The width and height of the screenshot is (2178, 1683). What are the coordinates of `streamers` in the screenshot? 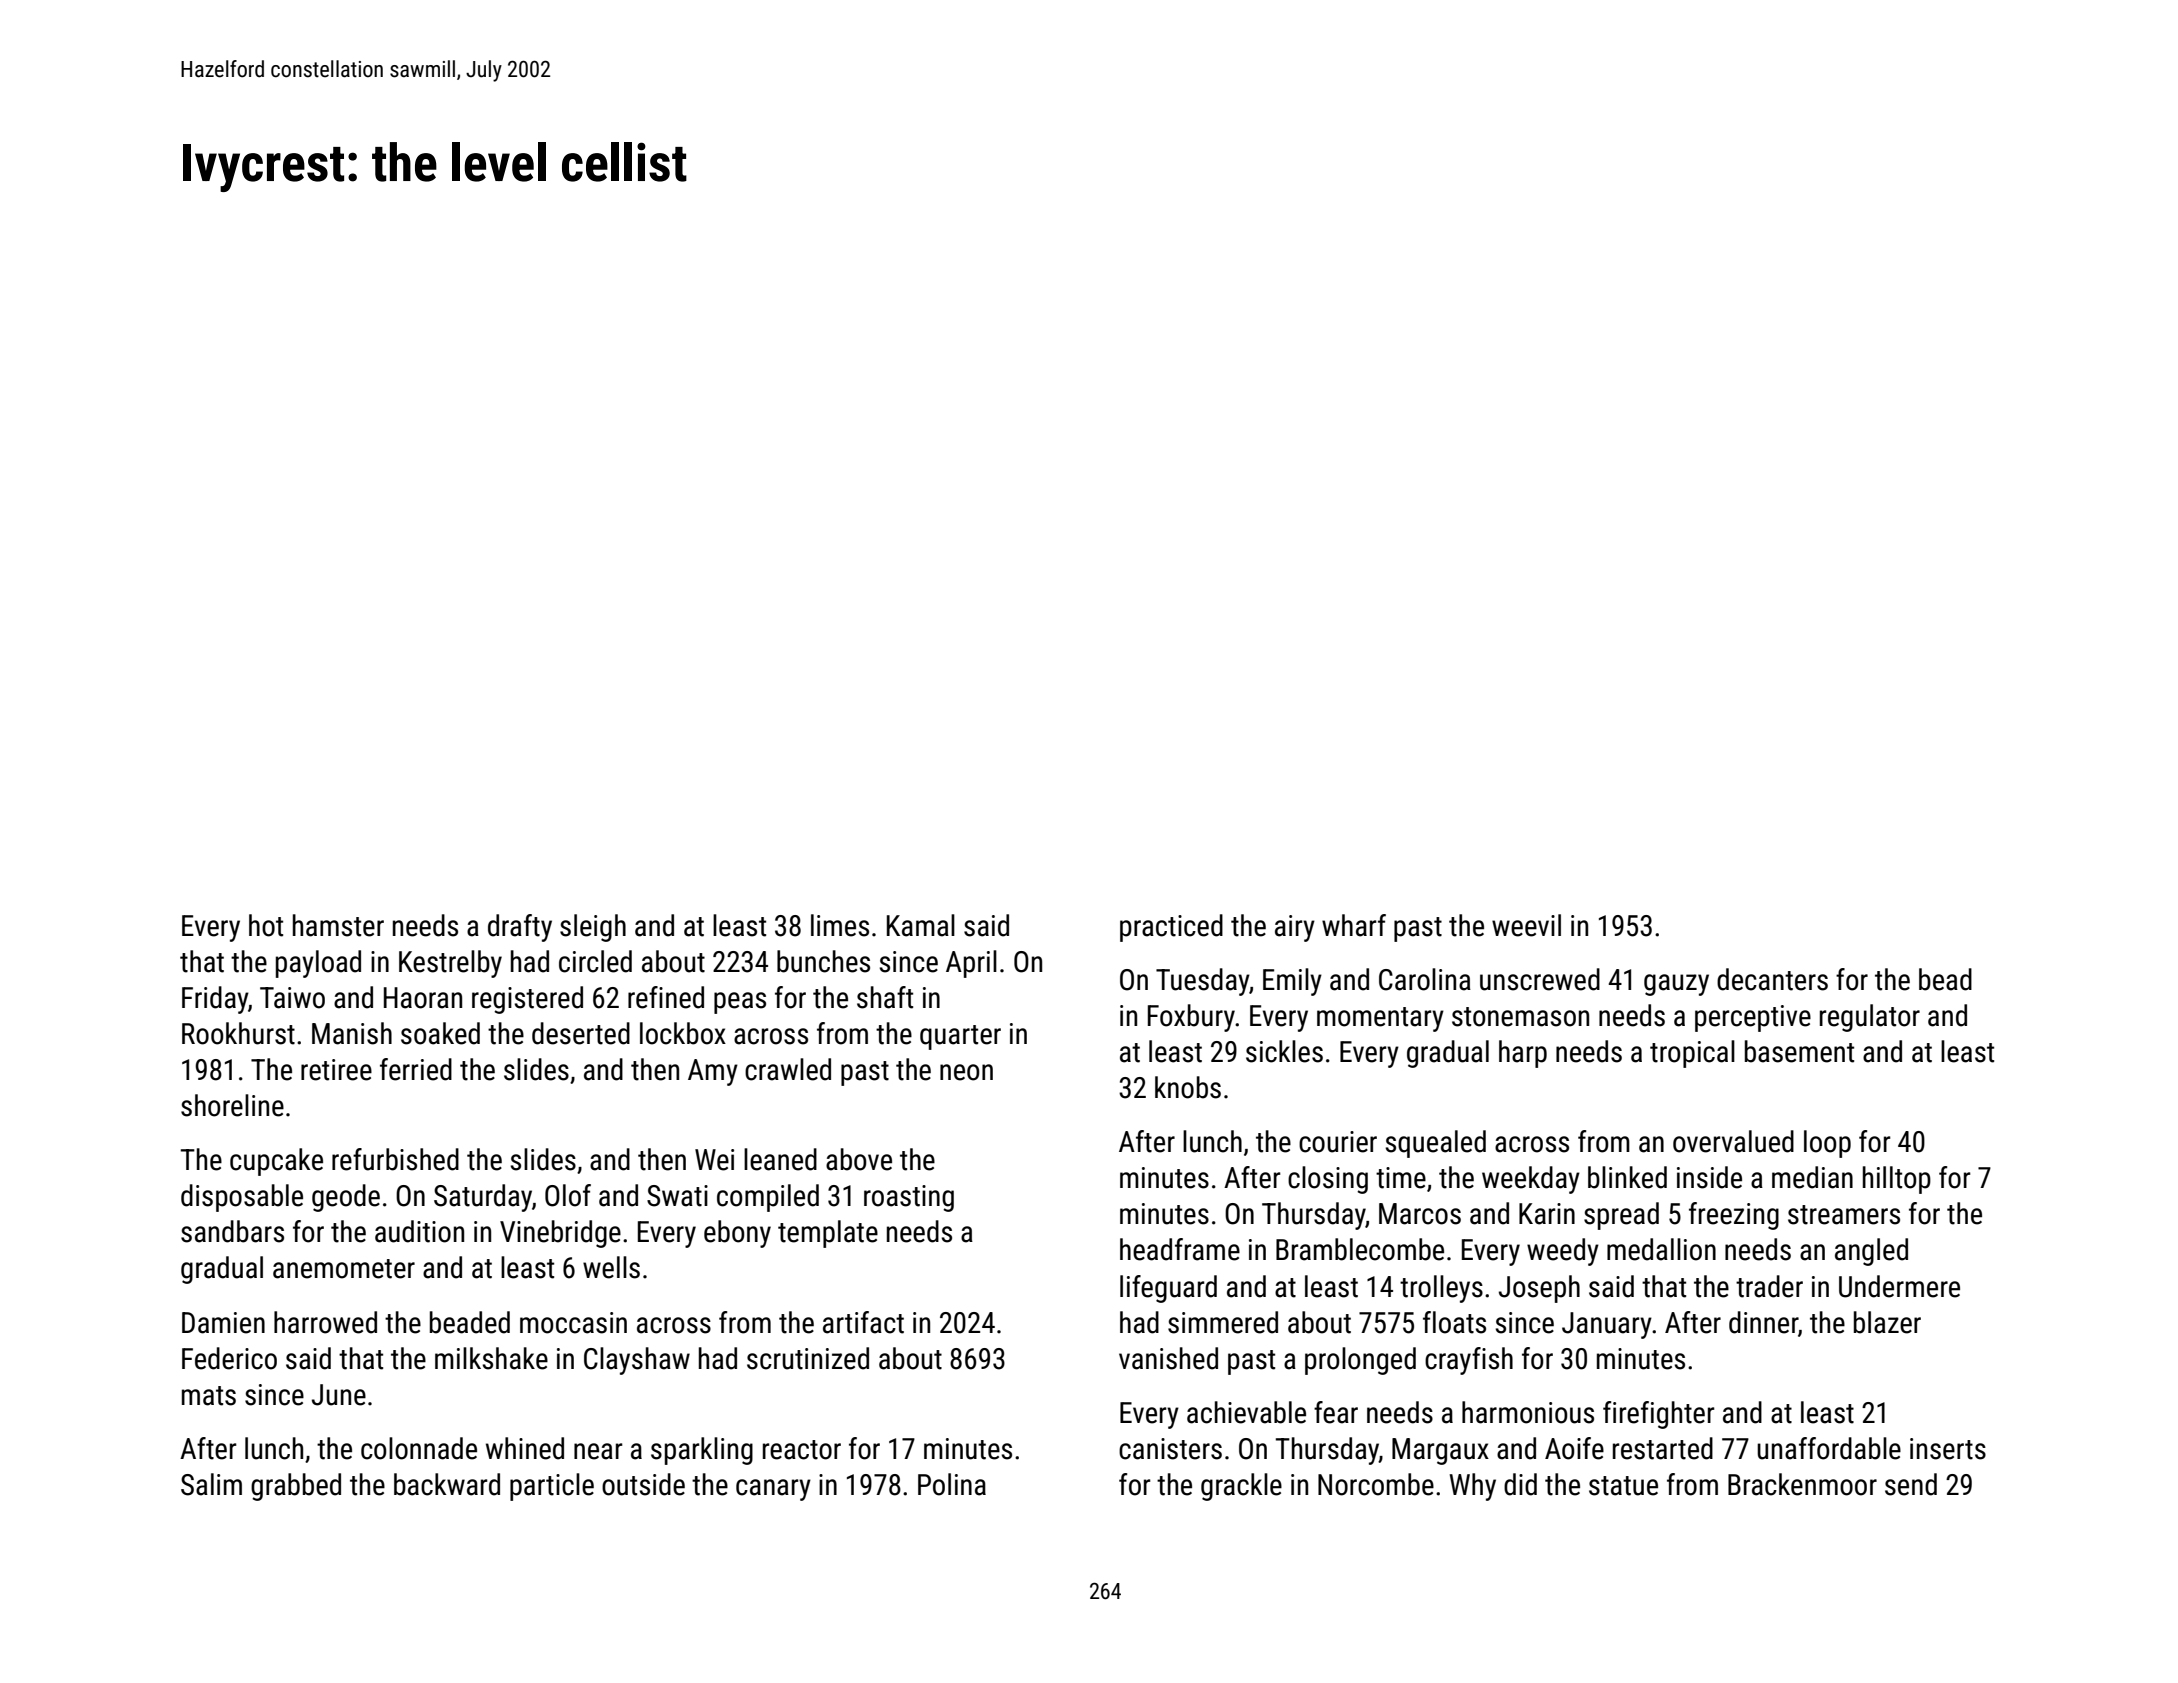 It's located at (1844, 1215).
